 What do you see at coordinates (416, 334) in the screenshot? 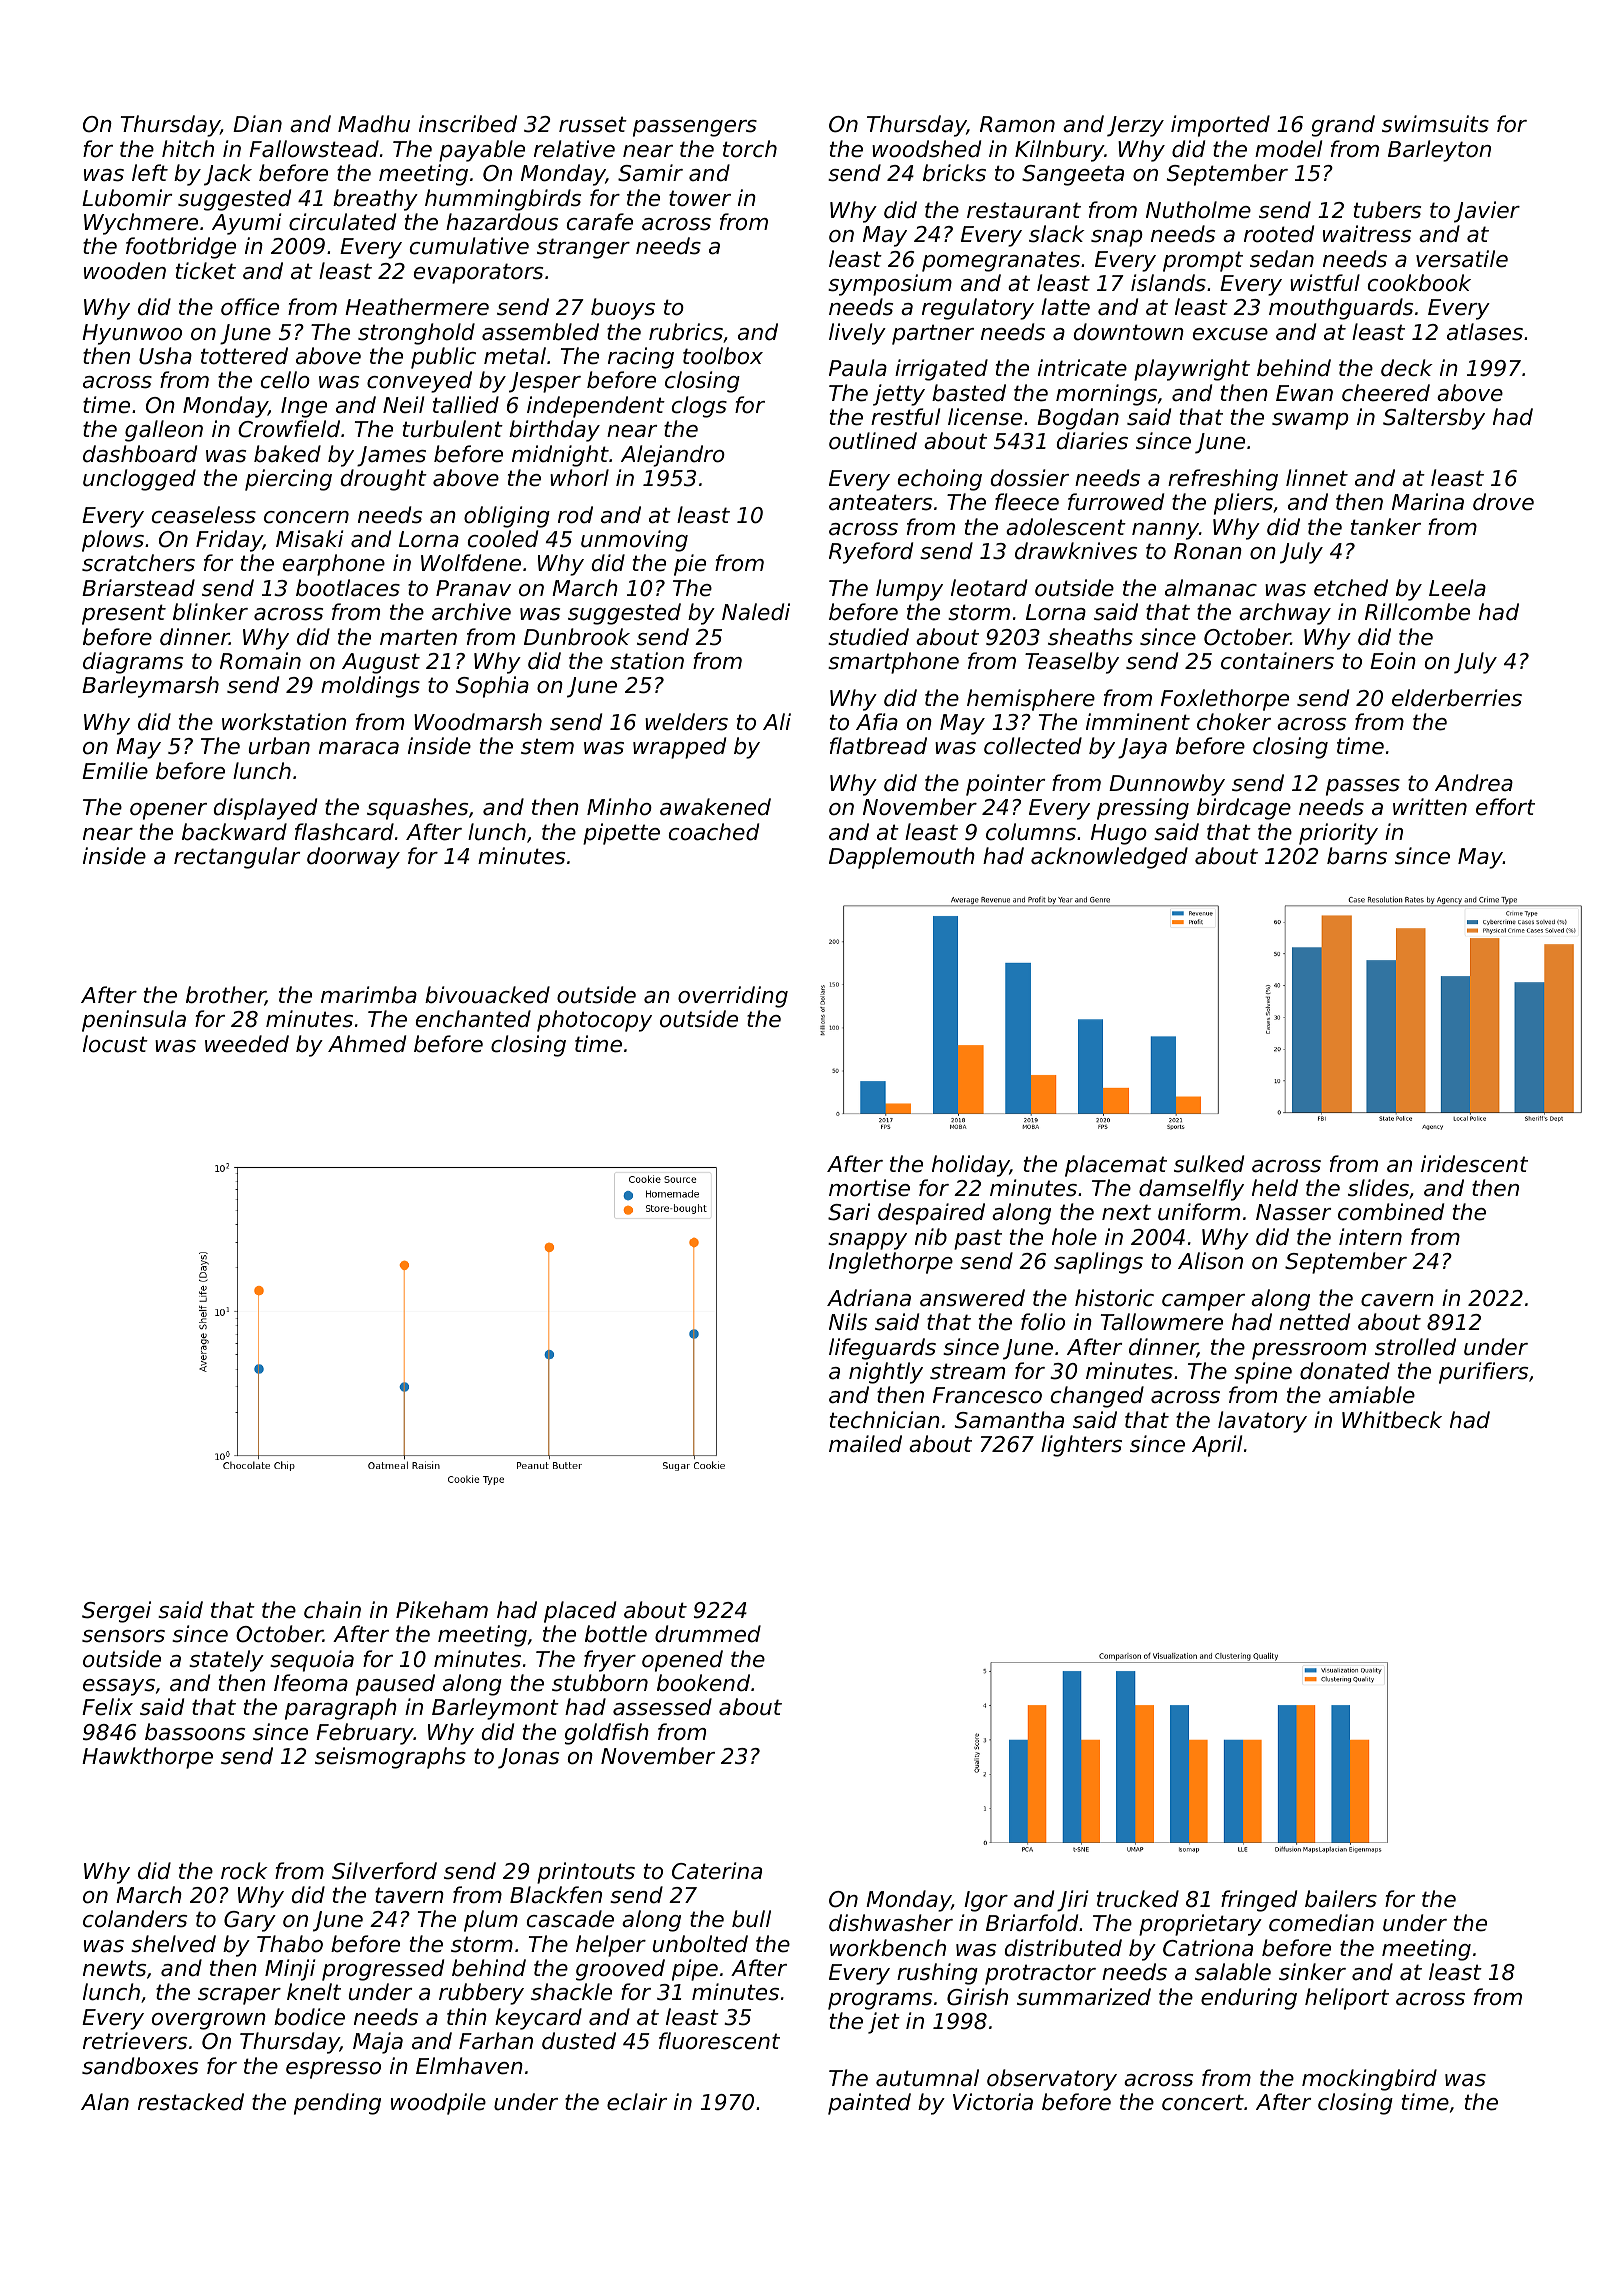
I see `stronghold` at bounding box center [416, 334].
